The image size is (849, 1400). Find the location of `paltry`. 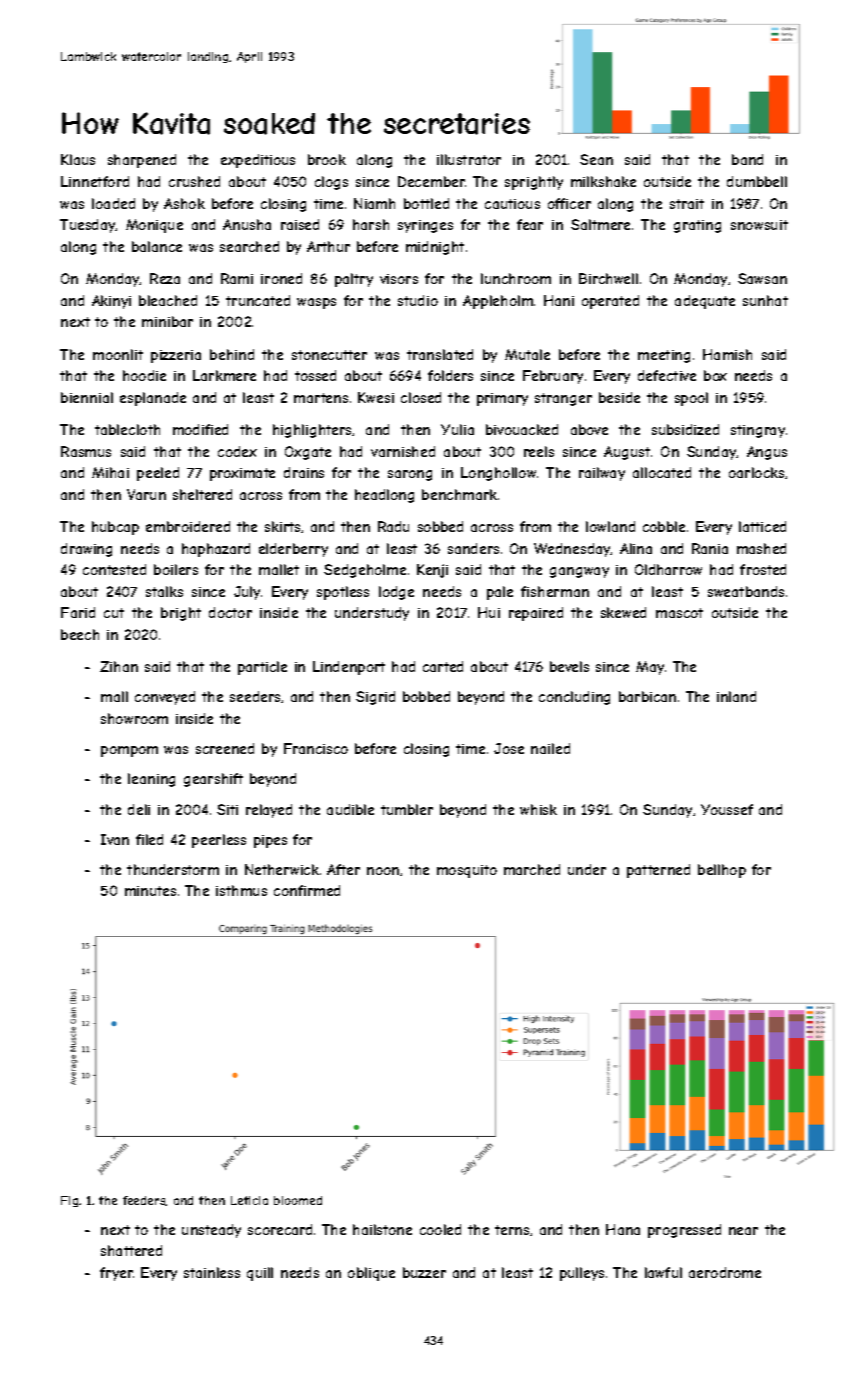

paltry is located at coordinates (354, 280).
